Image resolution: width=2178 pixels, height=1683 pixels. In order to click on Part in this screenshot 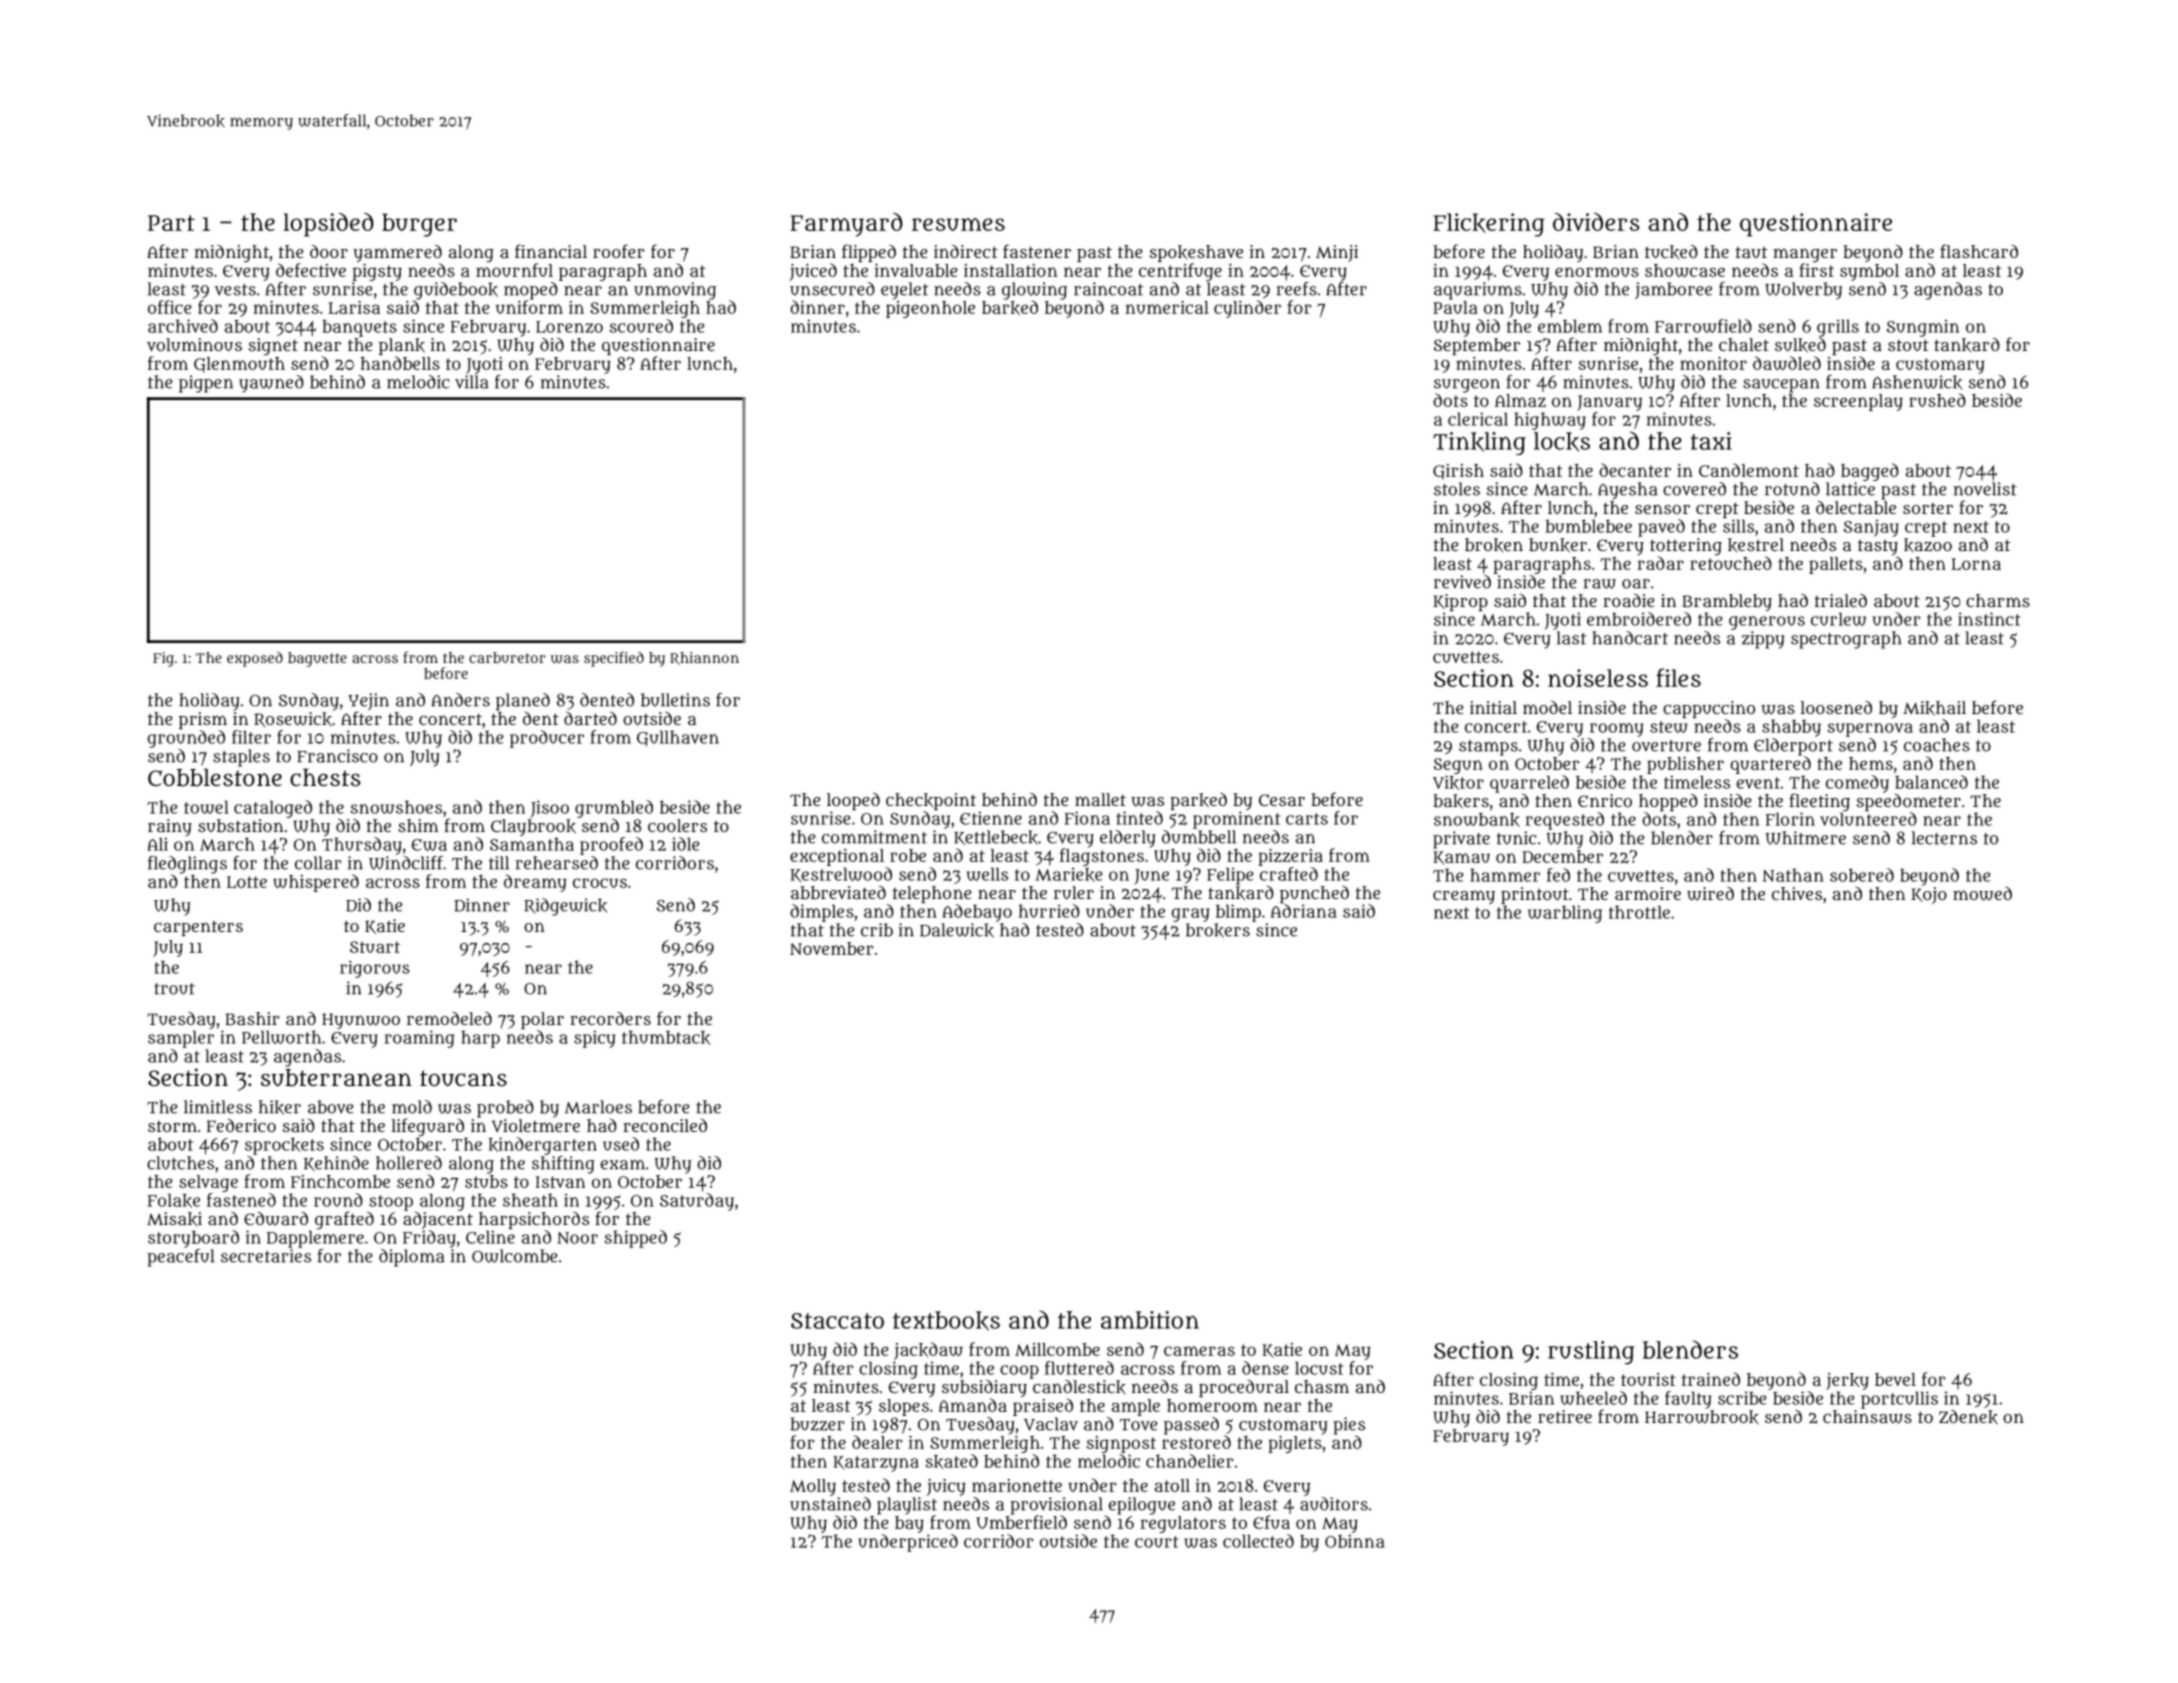, I will do `click(171, 223)`.
